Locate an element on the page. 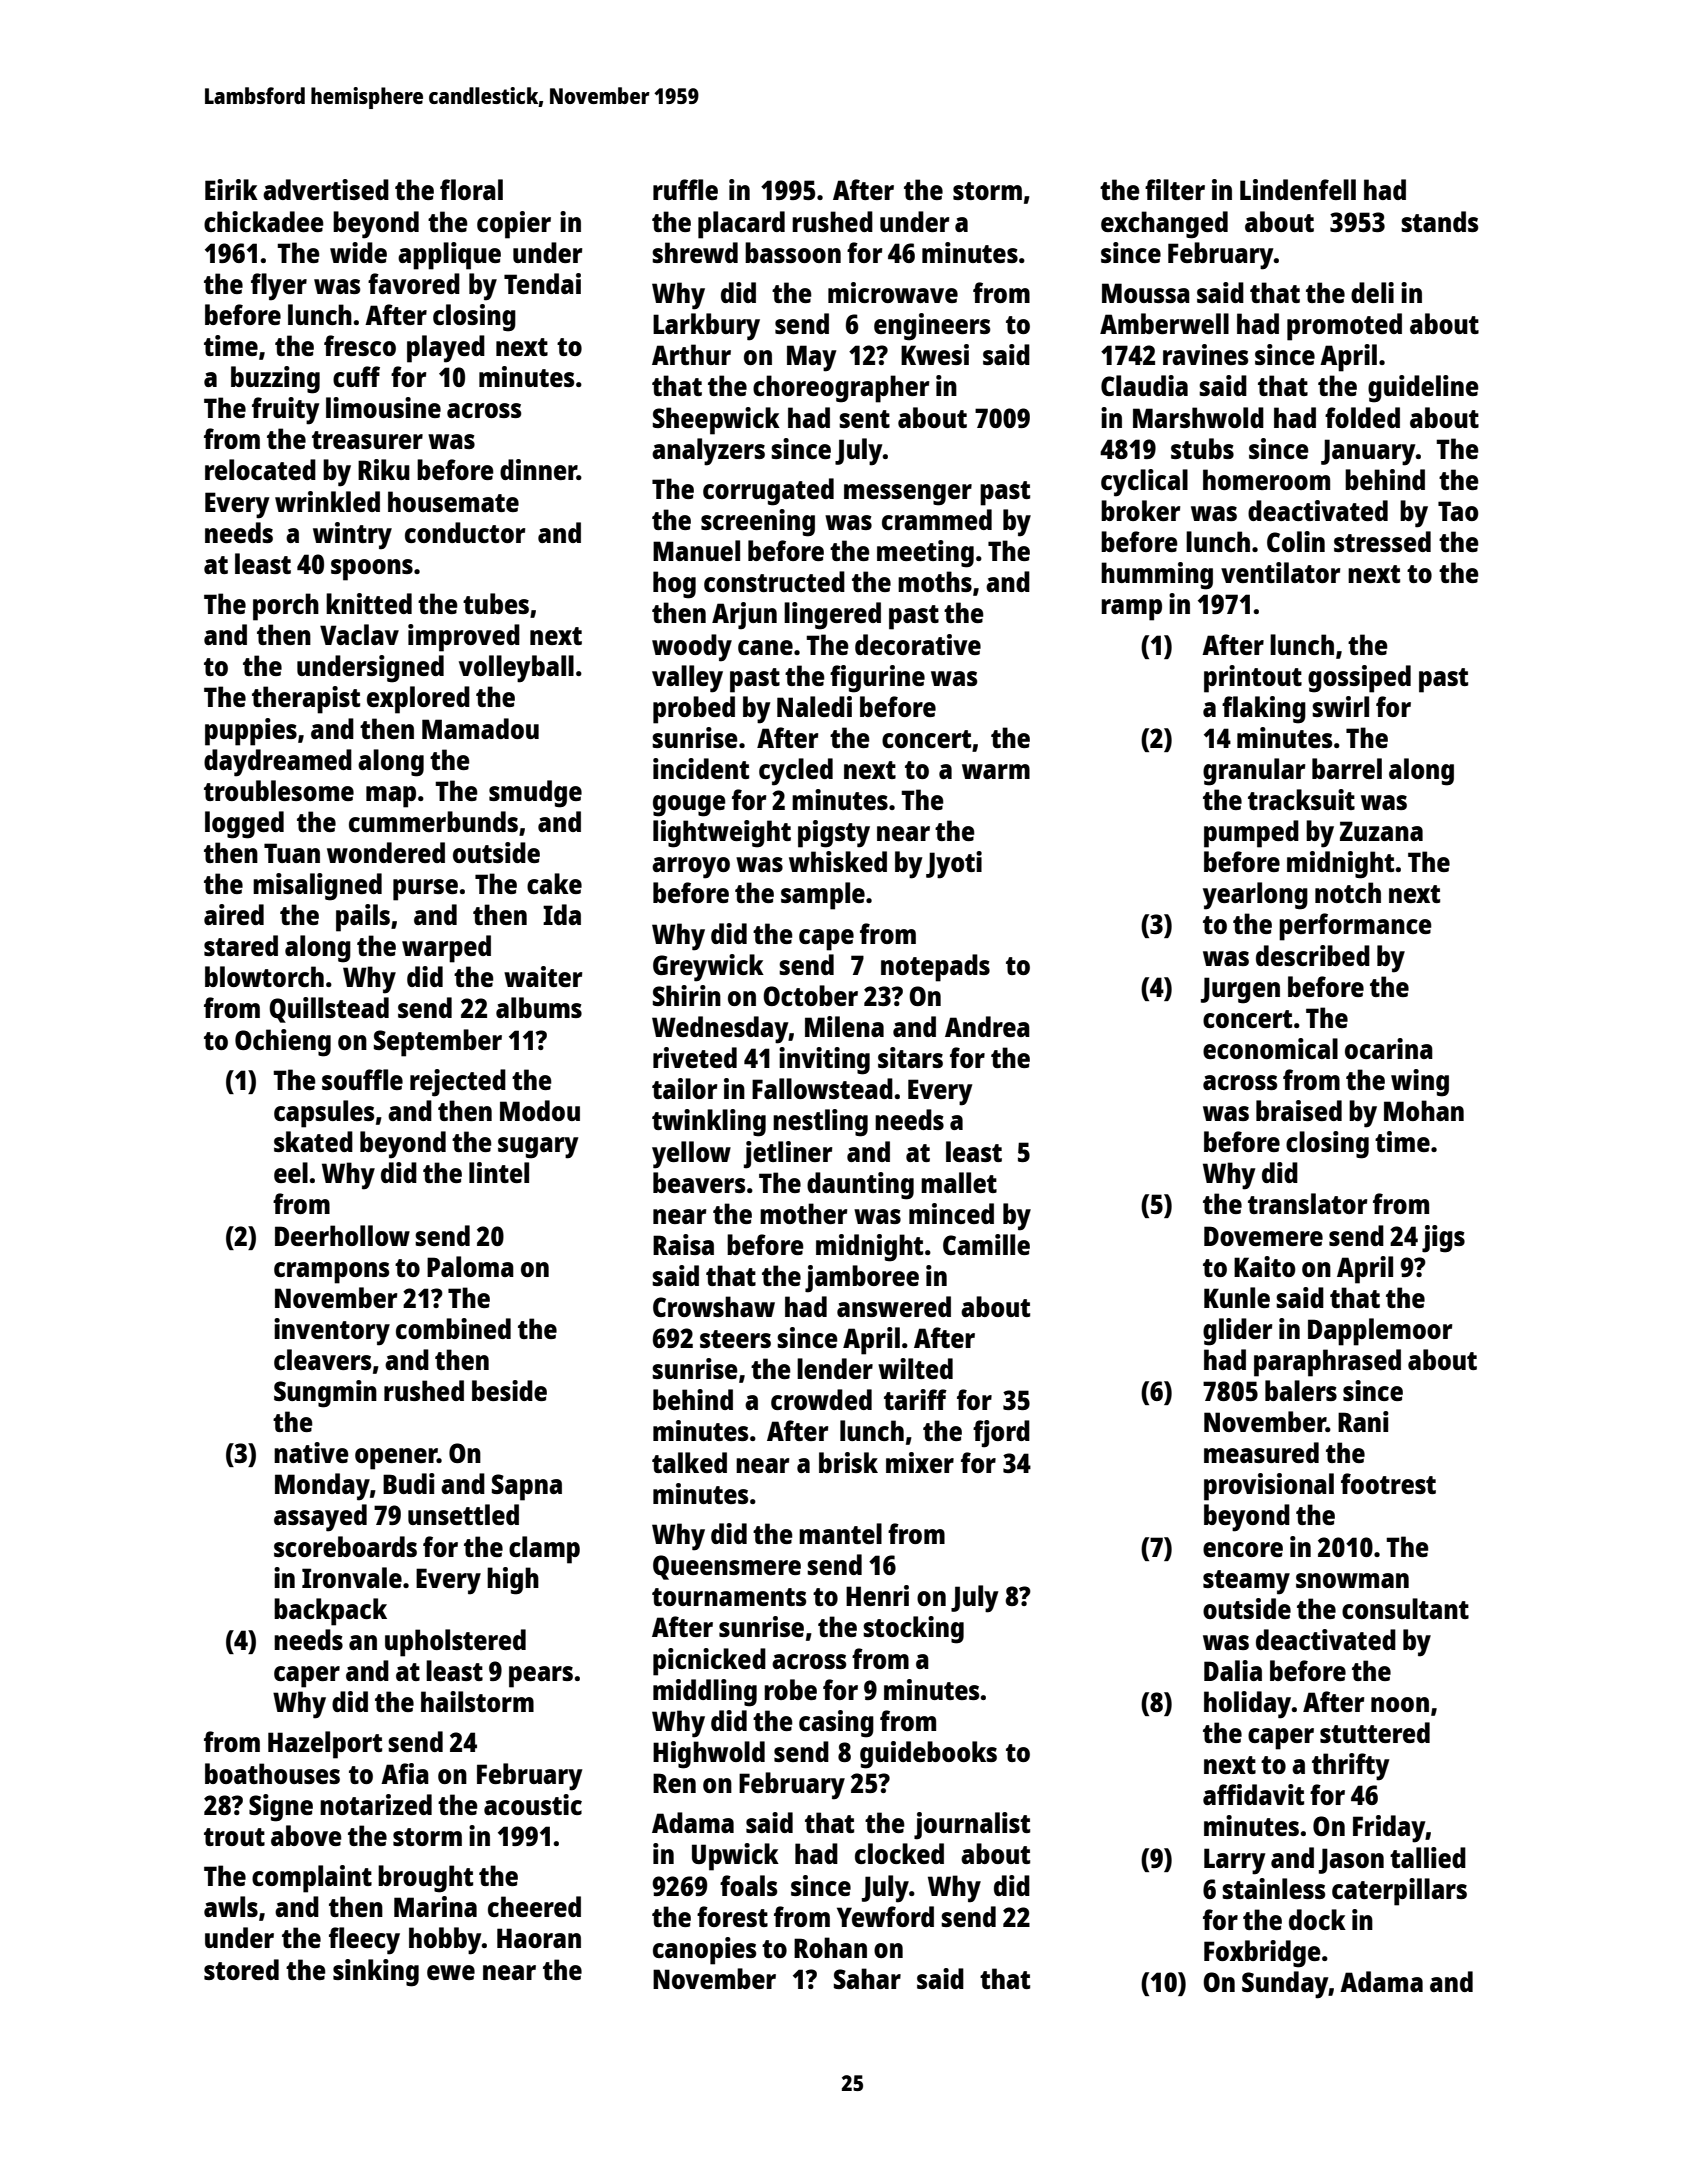 This document has width=1683, height=2178. combined is located at coordinates (453, 1328).
